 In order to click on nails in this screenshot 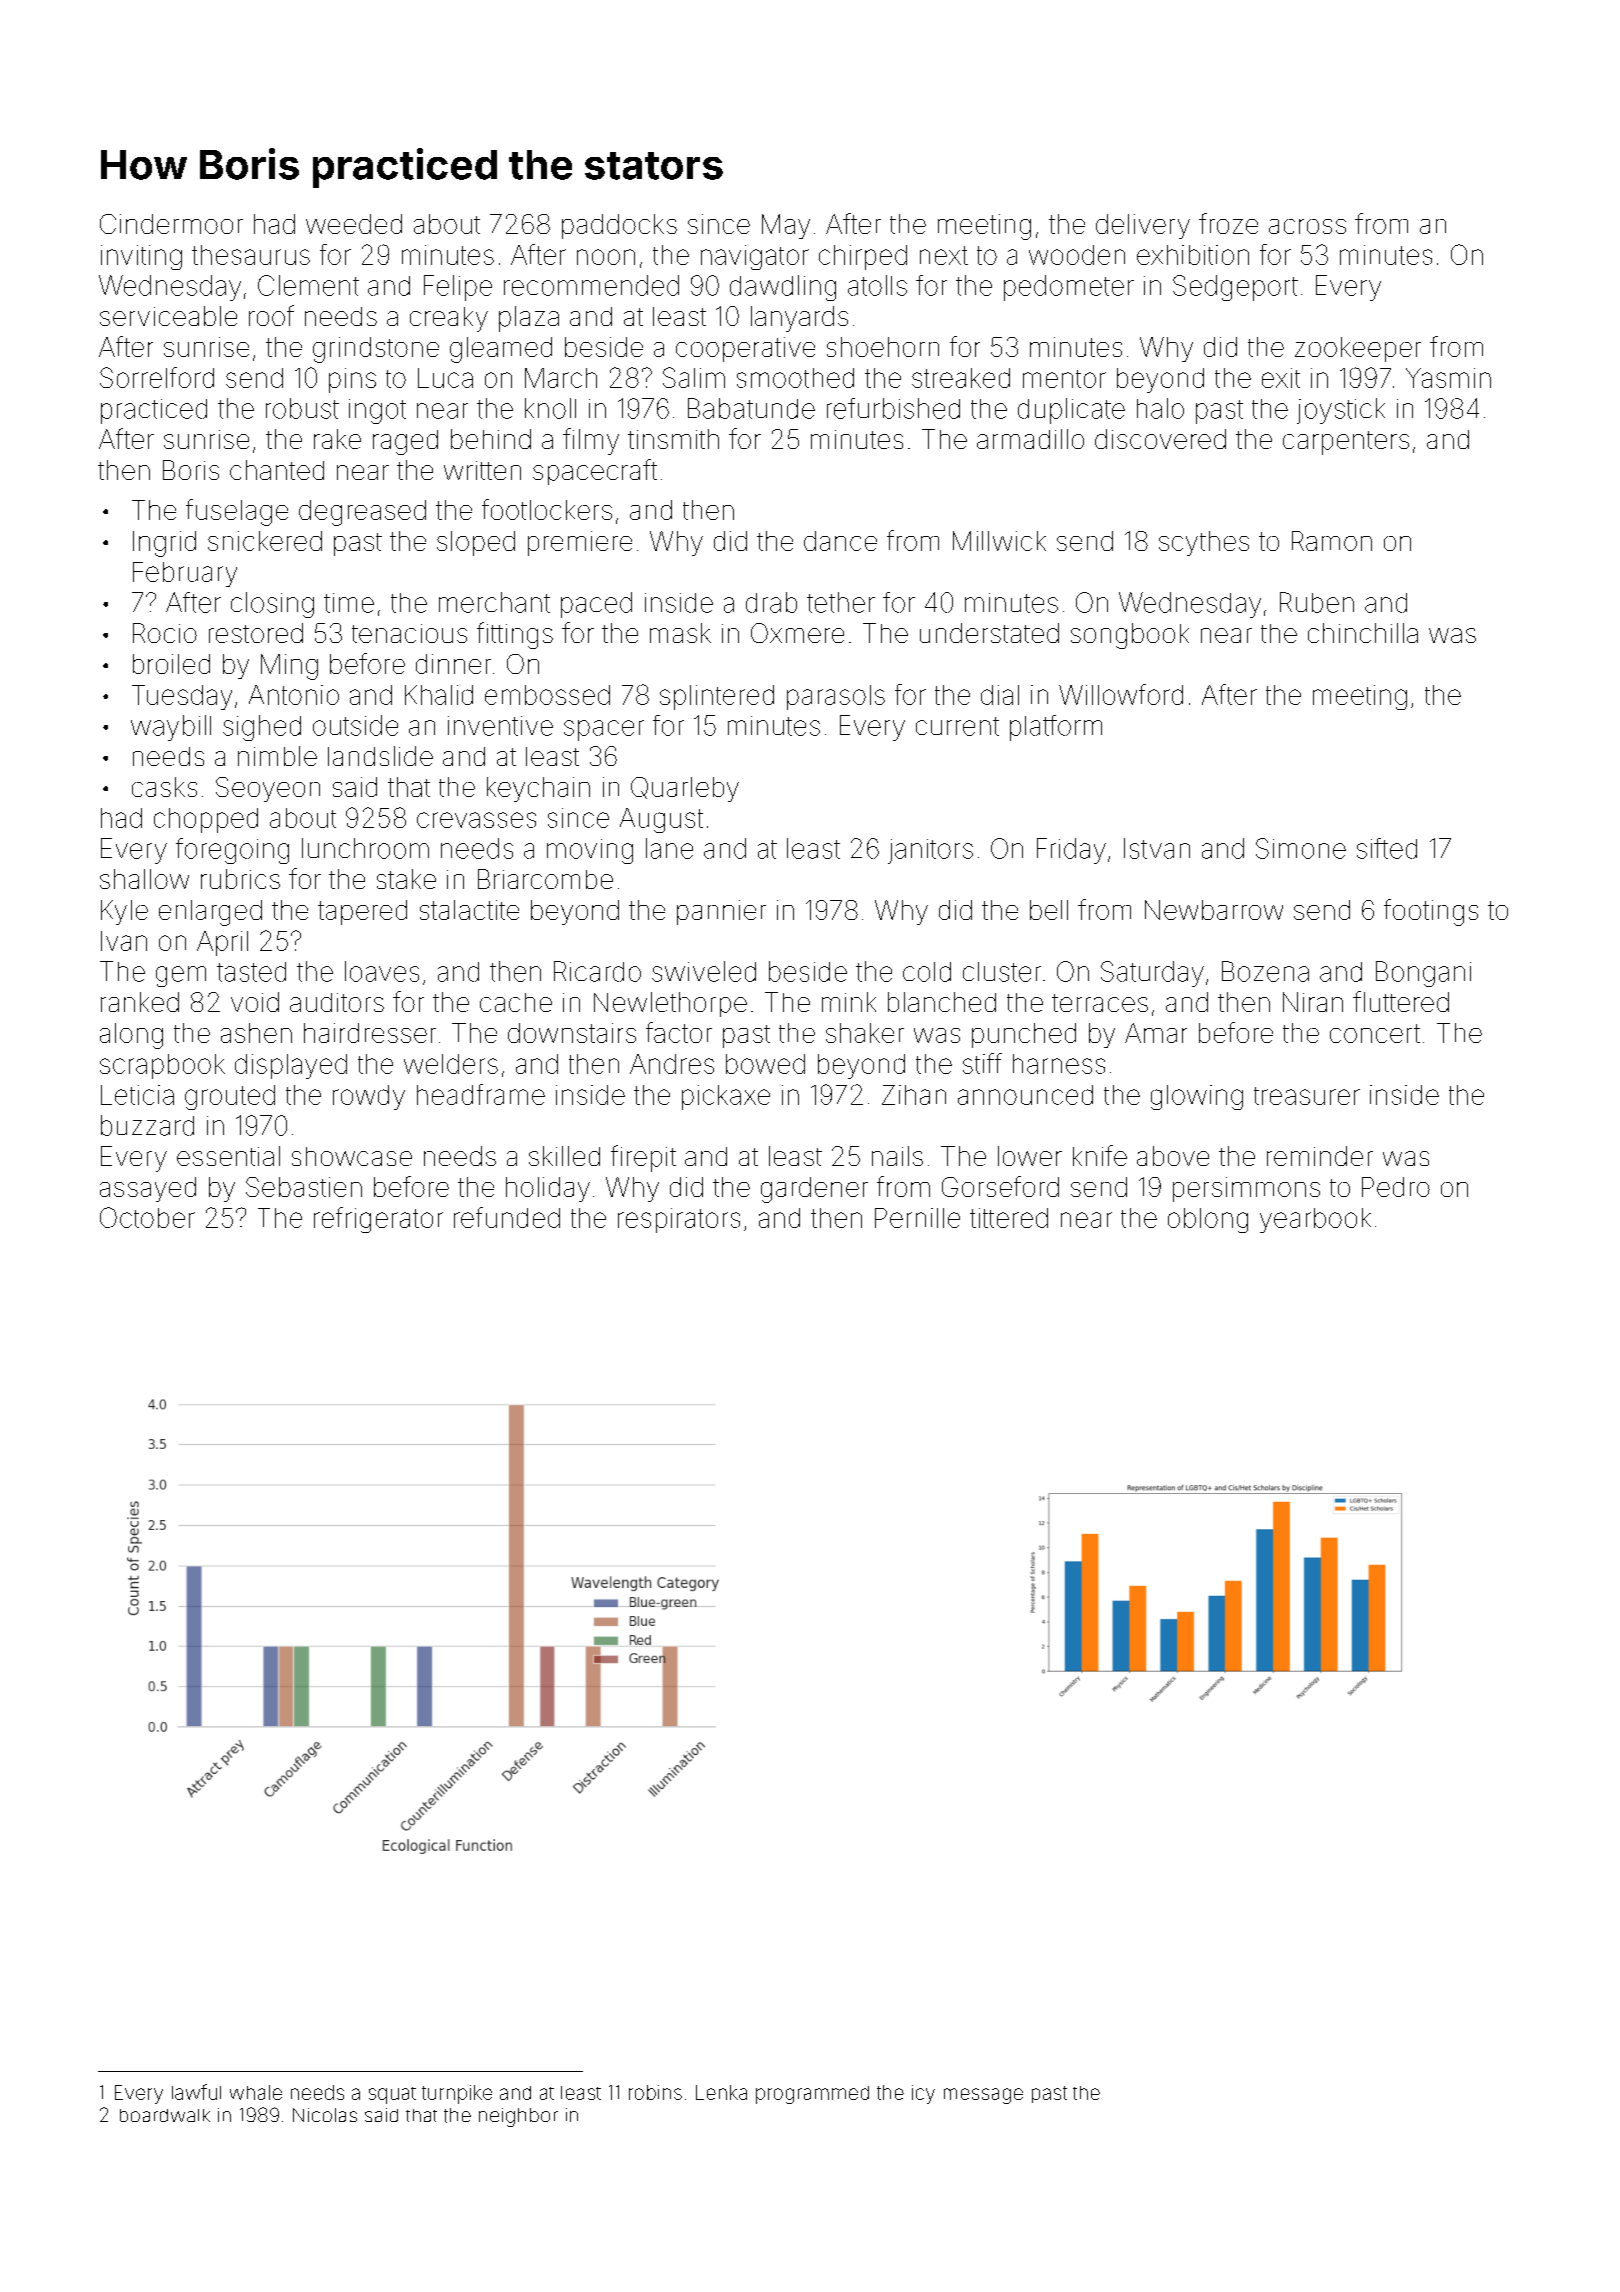, I will do `click(897, 1156)`.
